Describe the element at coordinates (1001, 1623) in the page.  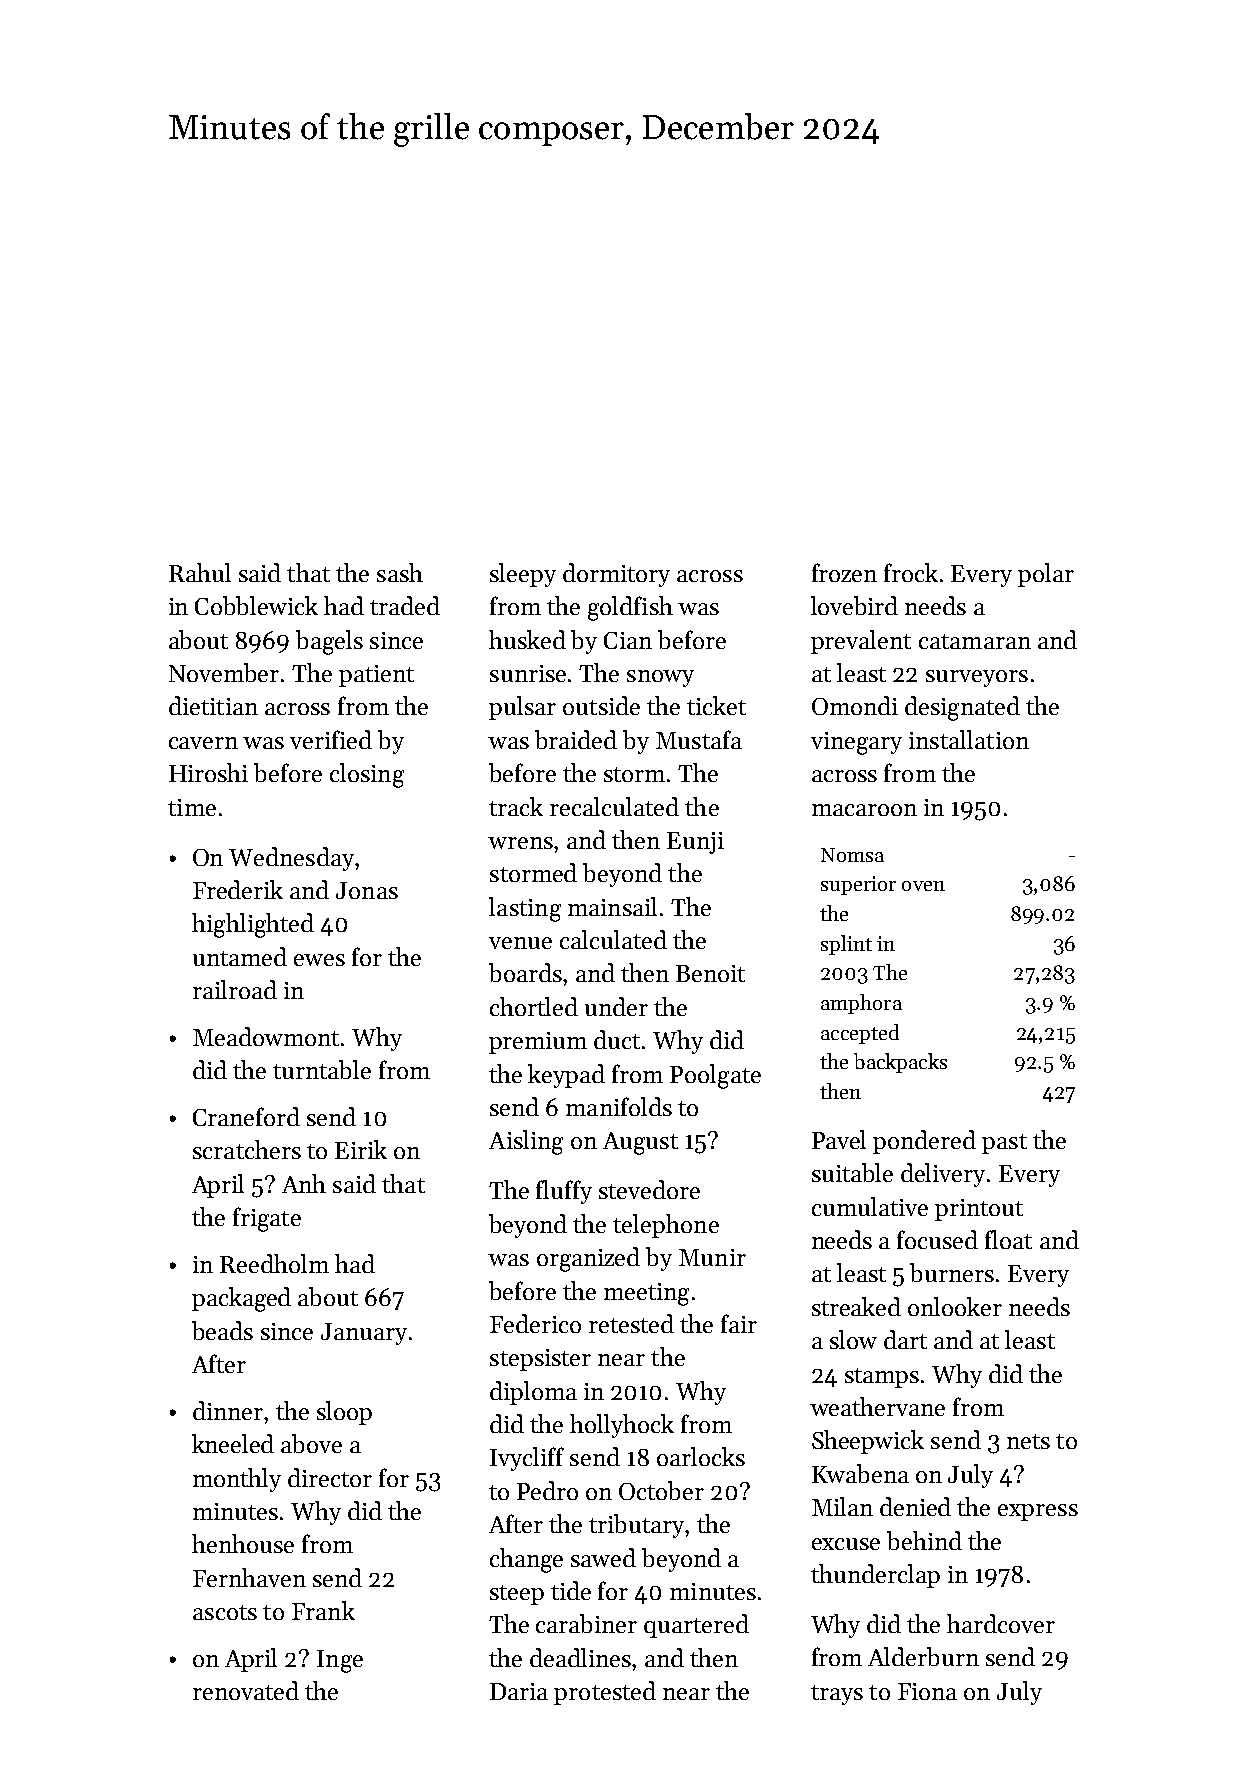
I see `hardcover` at that location.
